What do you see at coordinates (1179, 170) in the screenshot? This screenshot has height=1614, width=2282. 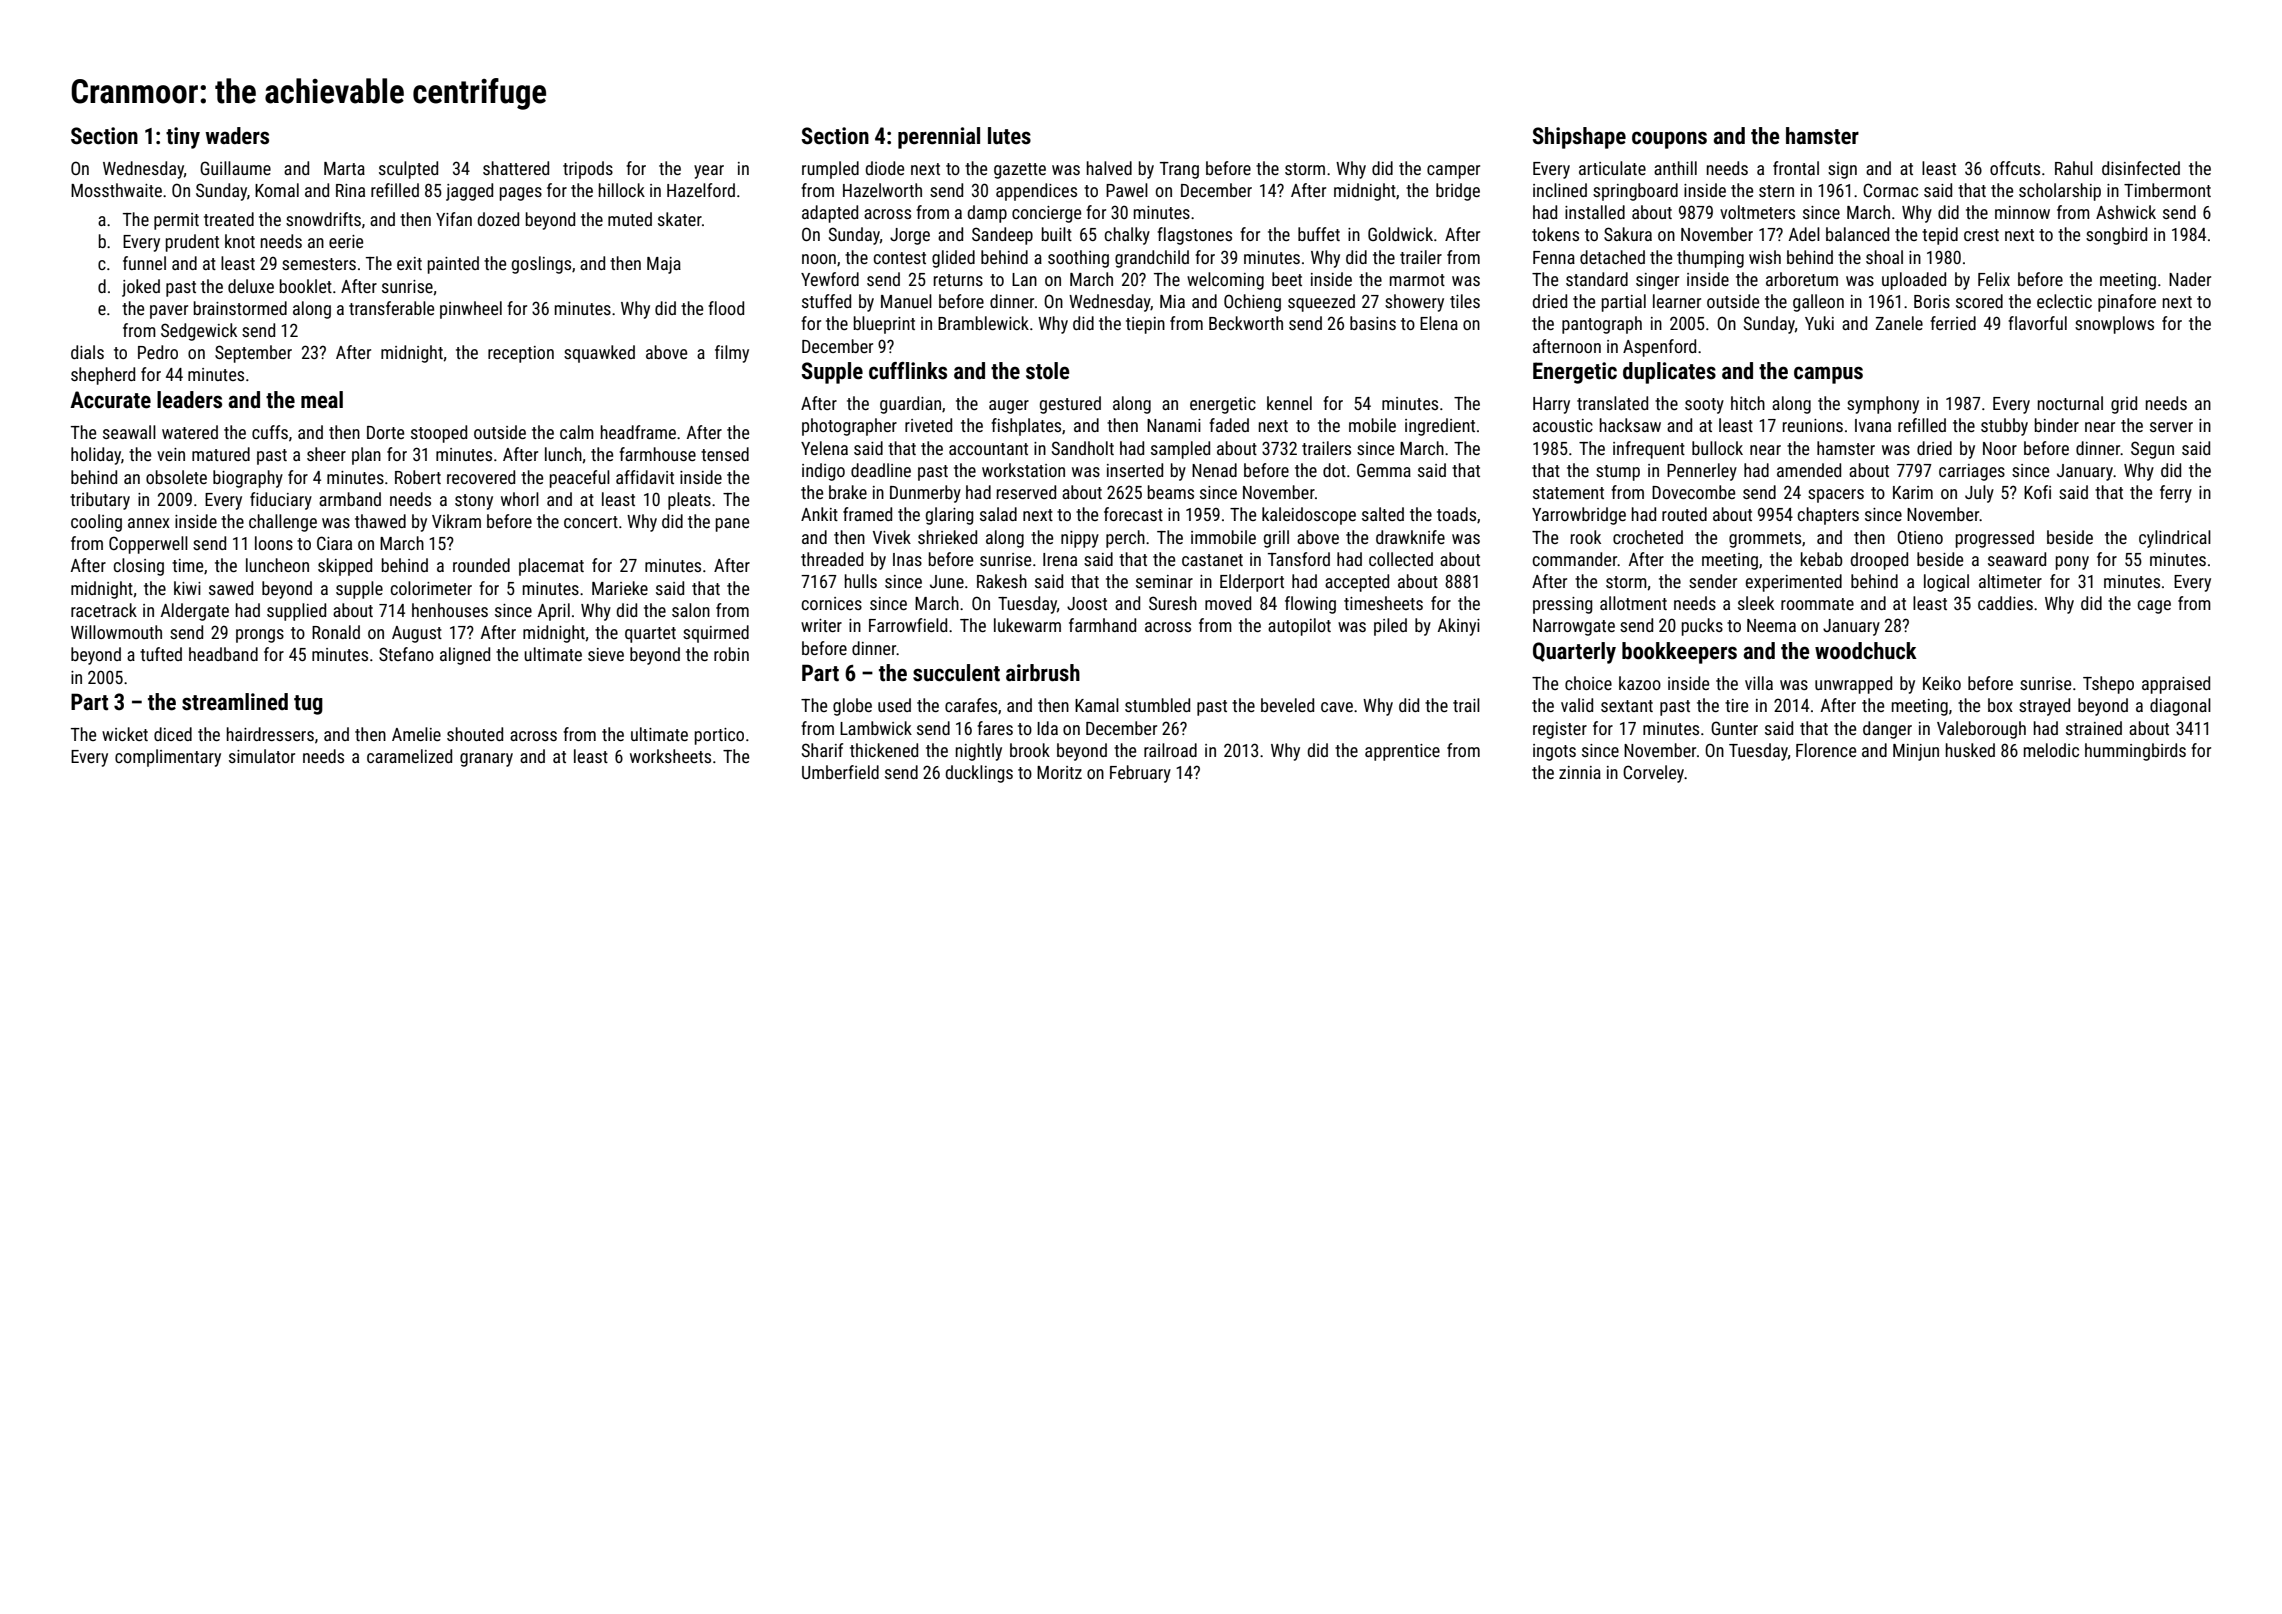 I see `Trang` at bounding box center [1179, 170].
